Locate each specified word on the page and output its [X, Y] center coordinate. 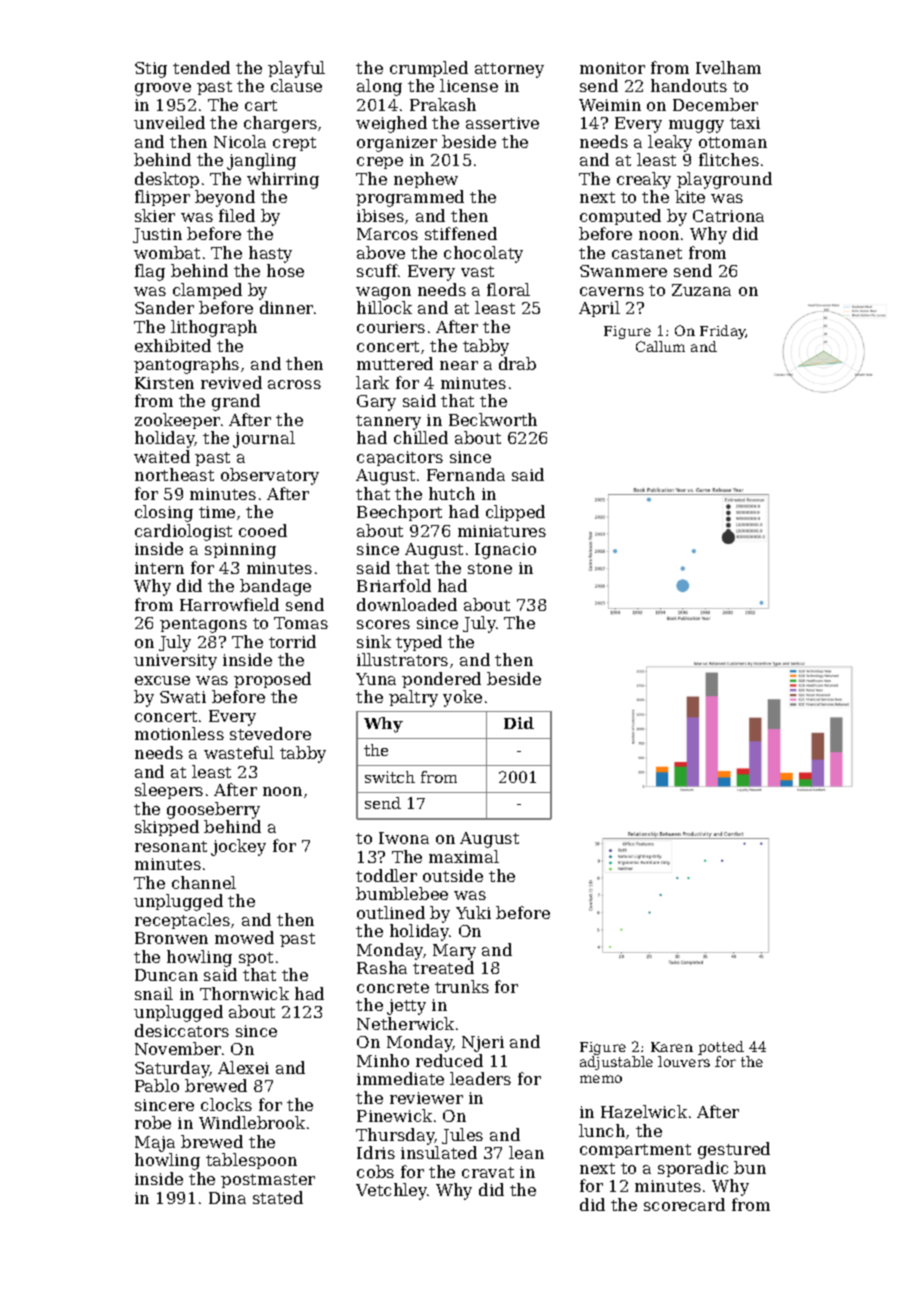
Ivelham [728, 67]
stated [278, 1197]
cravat [488, 1172]
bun [750, 1167]
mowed [244, 937]
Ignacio [505, 551]
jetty [406, 1007]
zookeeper [177, 421]
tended [201, 67]
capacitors [400, 458]
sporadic [693, 1169]
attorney [509, 70]
